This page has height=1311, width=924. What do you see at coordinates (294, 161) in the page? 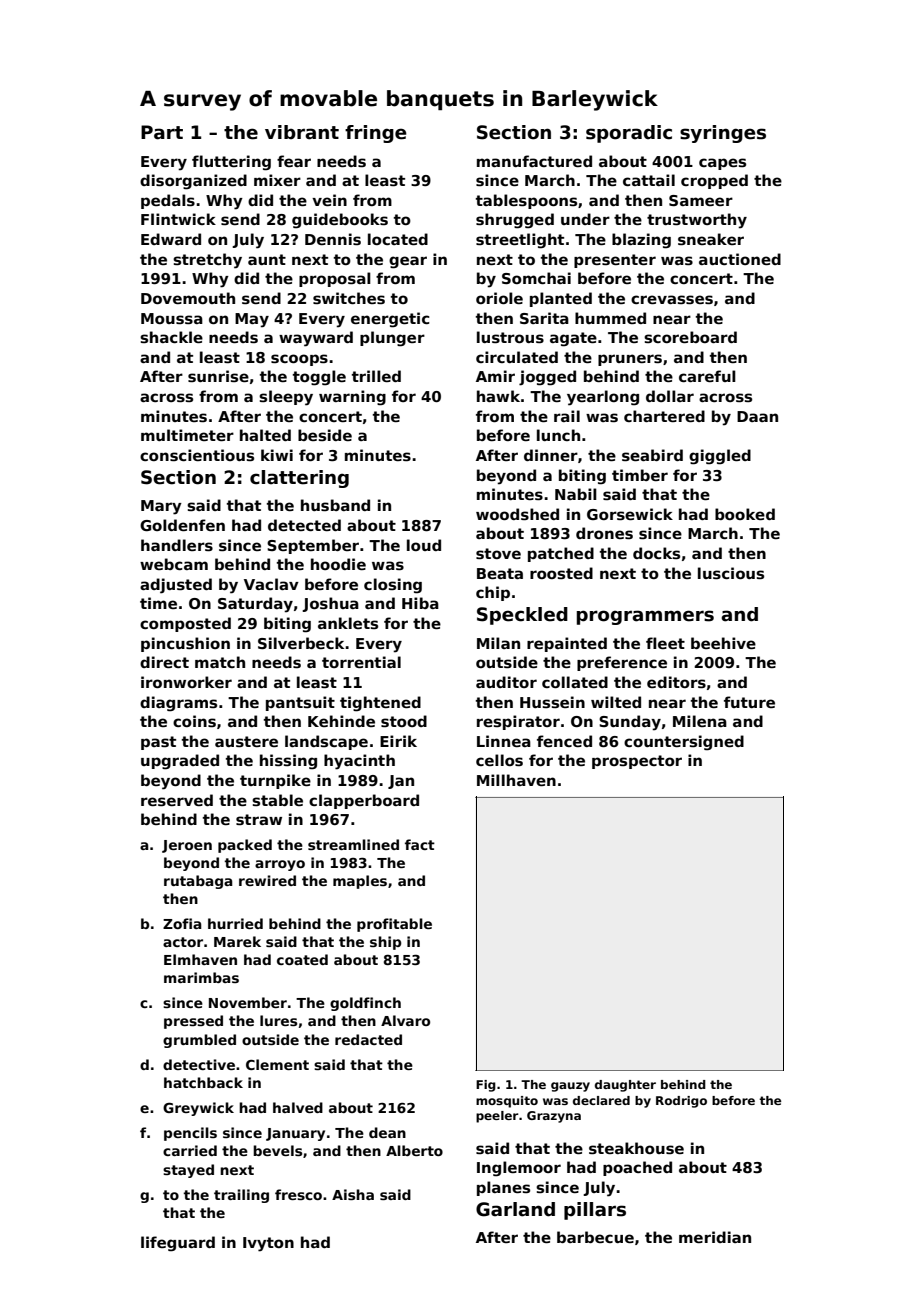
I see `fear` at bounding box center [294, 161].
